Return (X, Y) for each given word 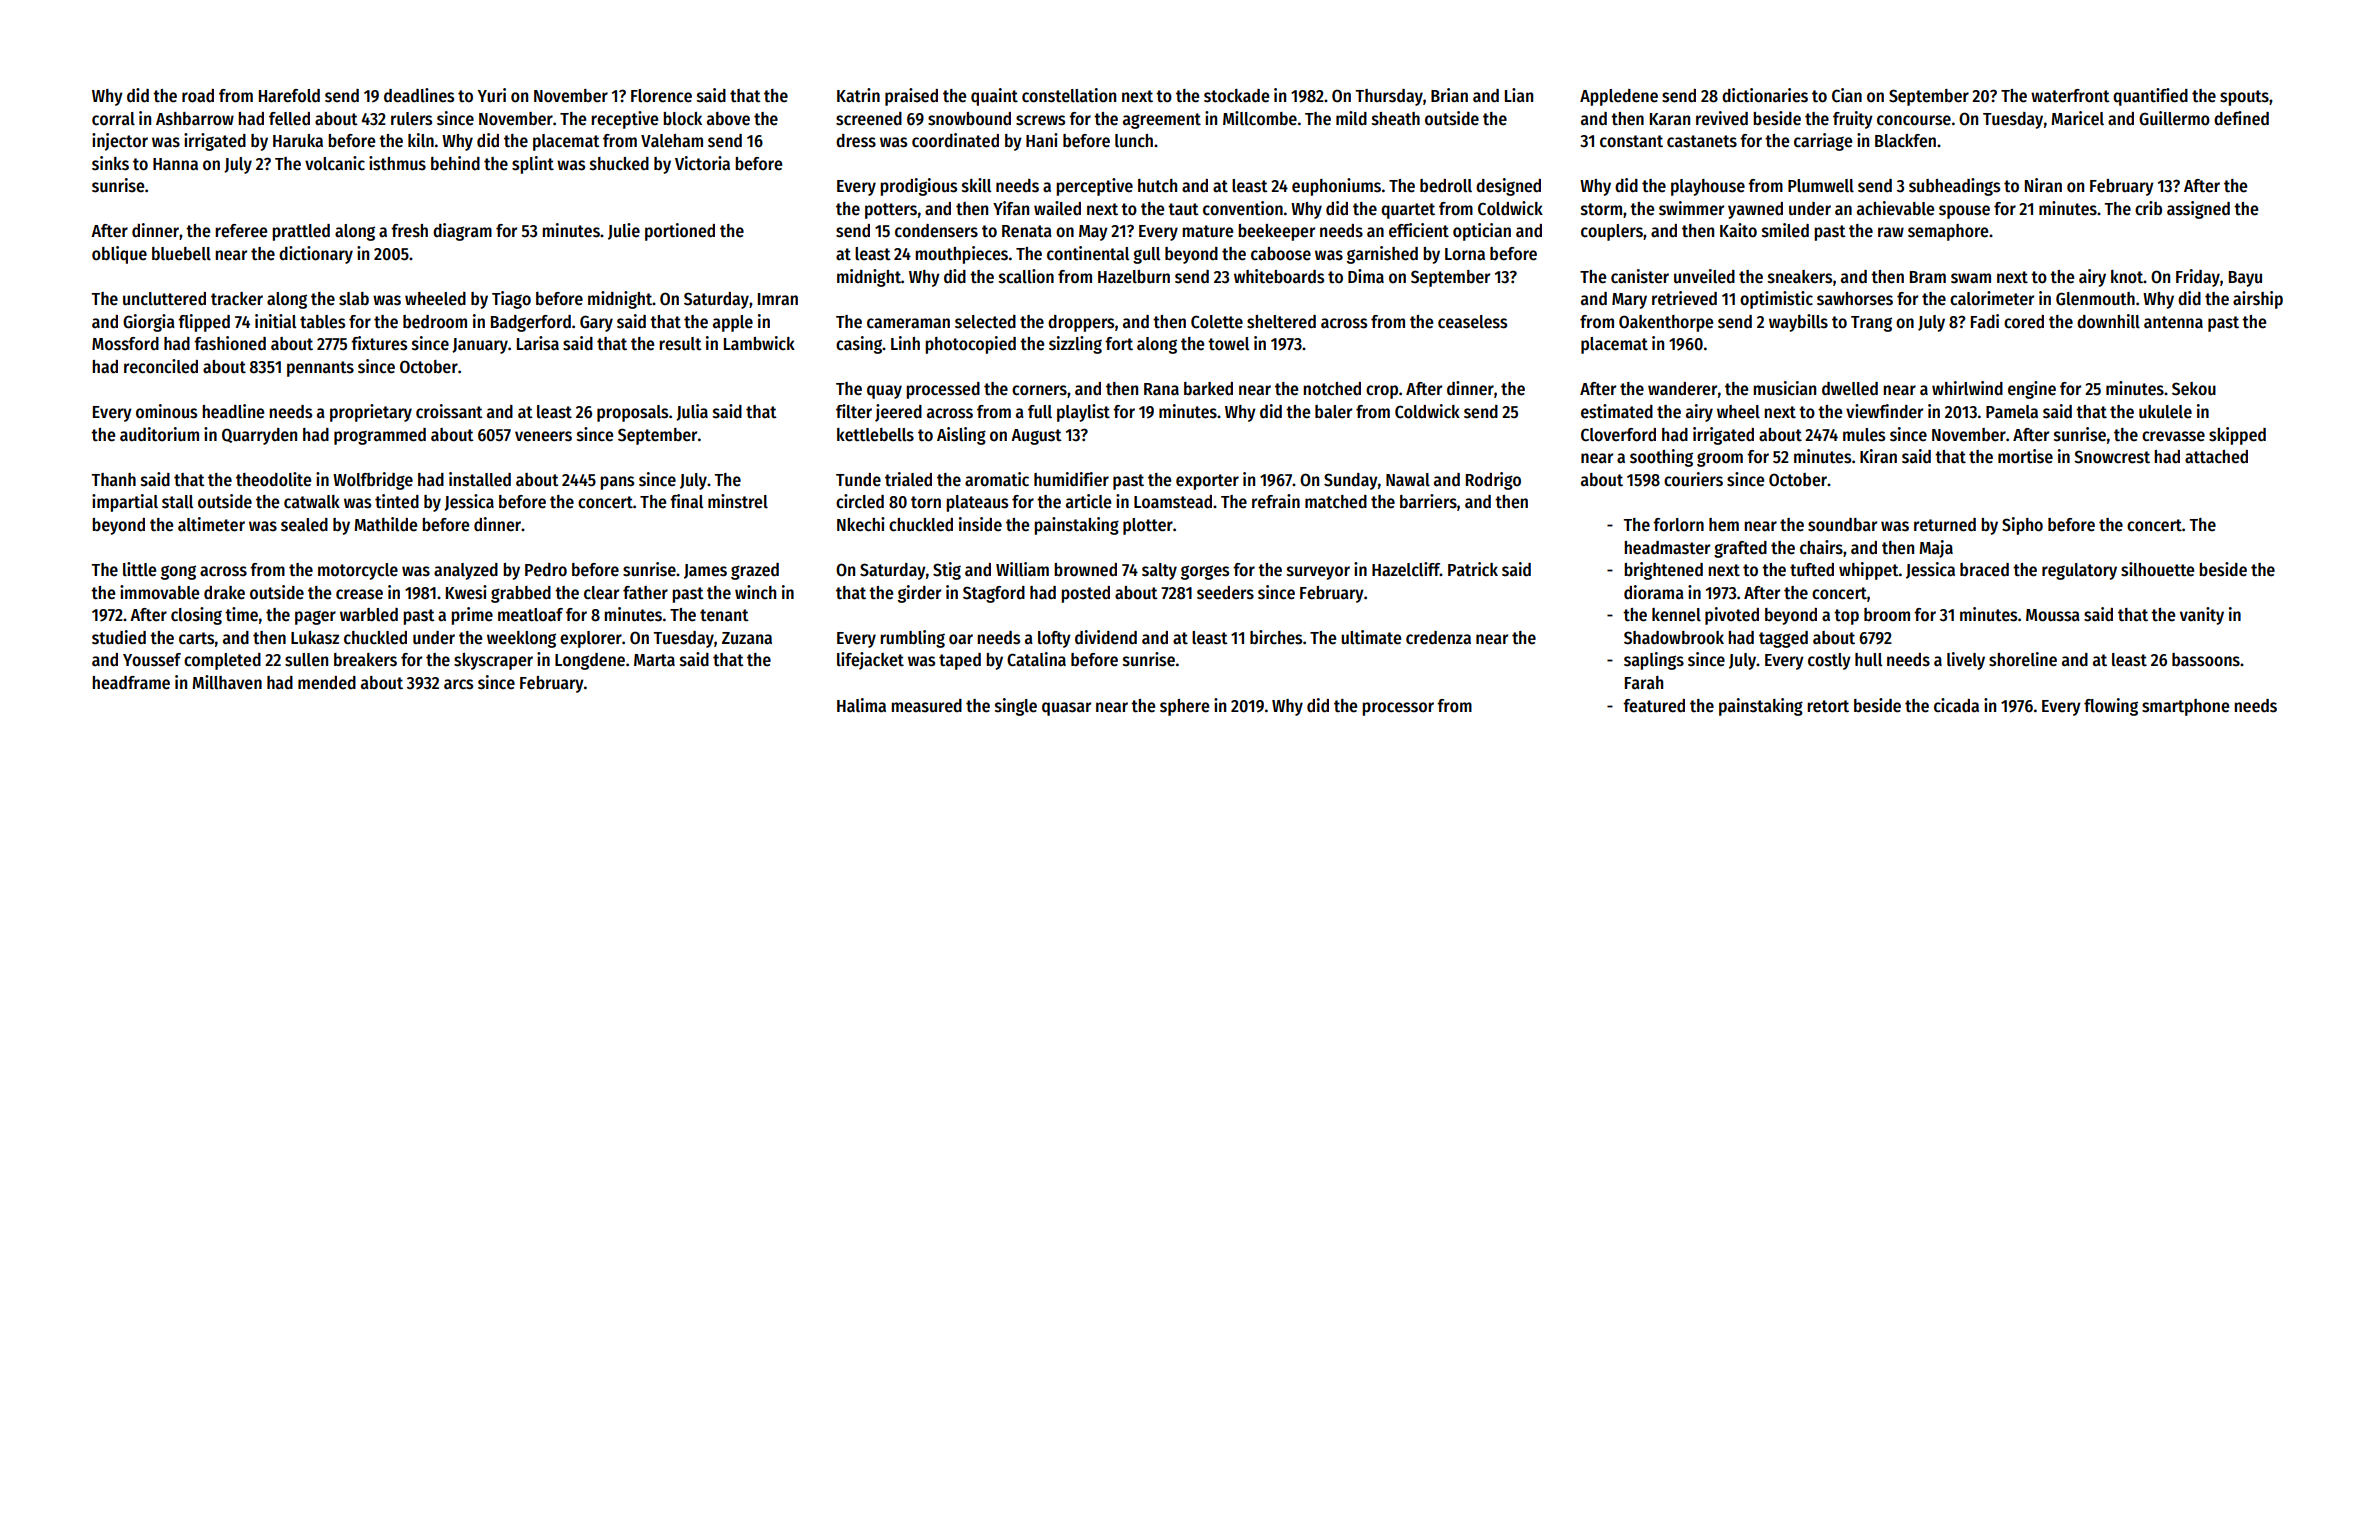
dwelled (1850, 389)
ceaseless (1472, 322)
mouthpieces (961, 255)
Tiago (511, 300)
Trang (1871, 324)
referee (241, 231)
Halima (861, 705)
